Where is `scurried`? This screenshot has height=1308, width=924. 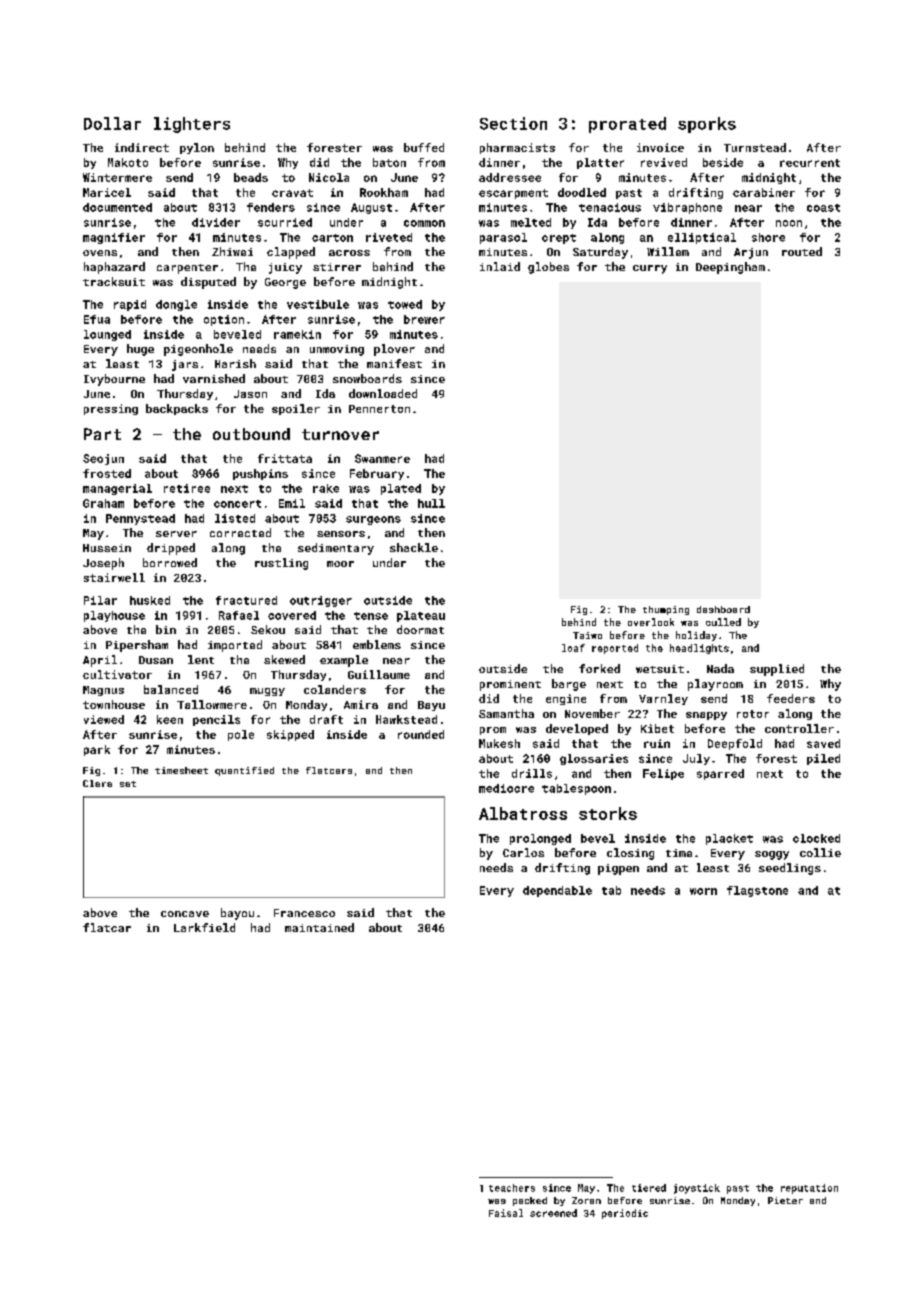 scurried is located at coordinates (285, 222).
